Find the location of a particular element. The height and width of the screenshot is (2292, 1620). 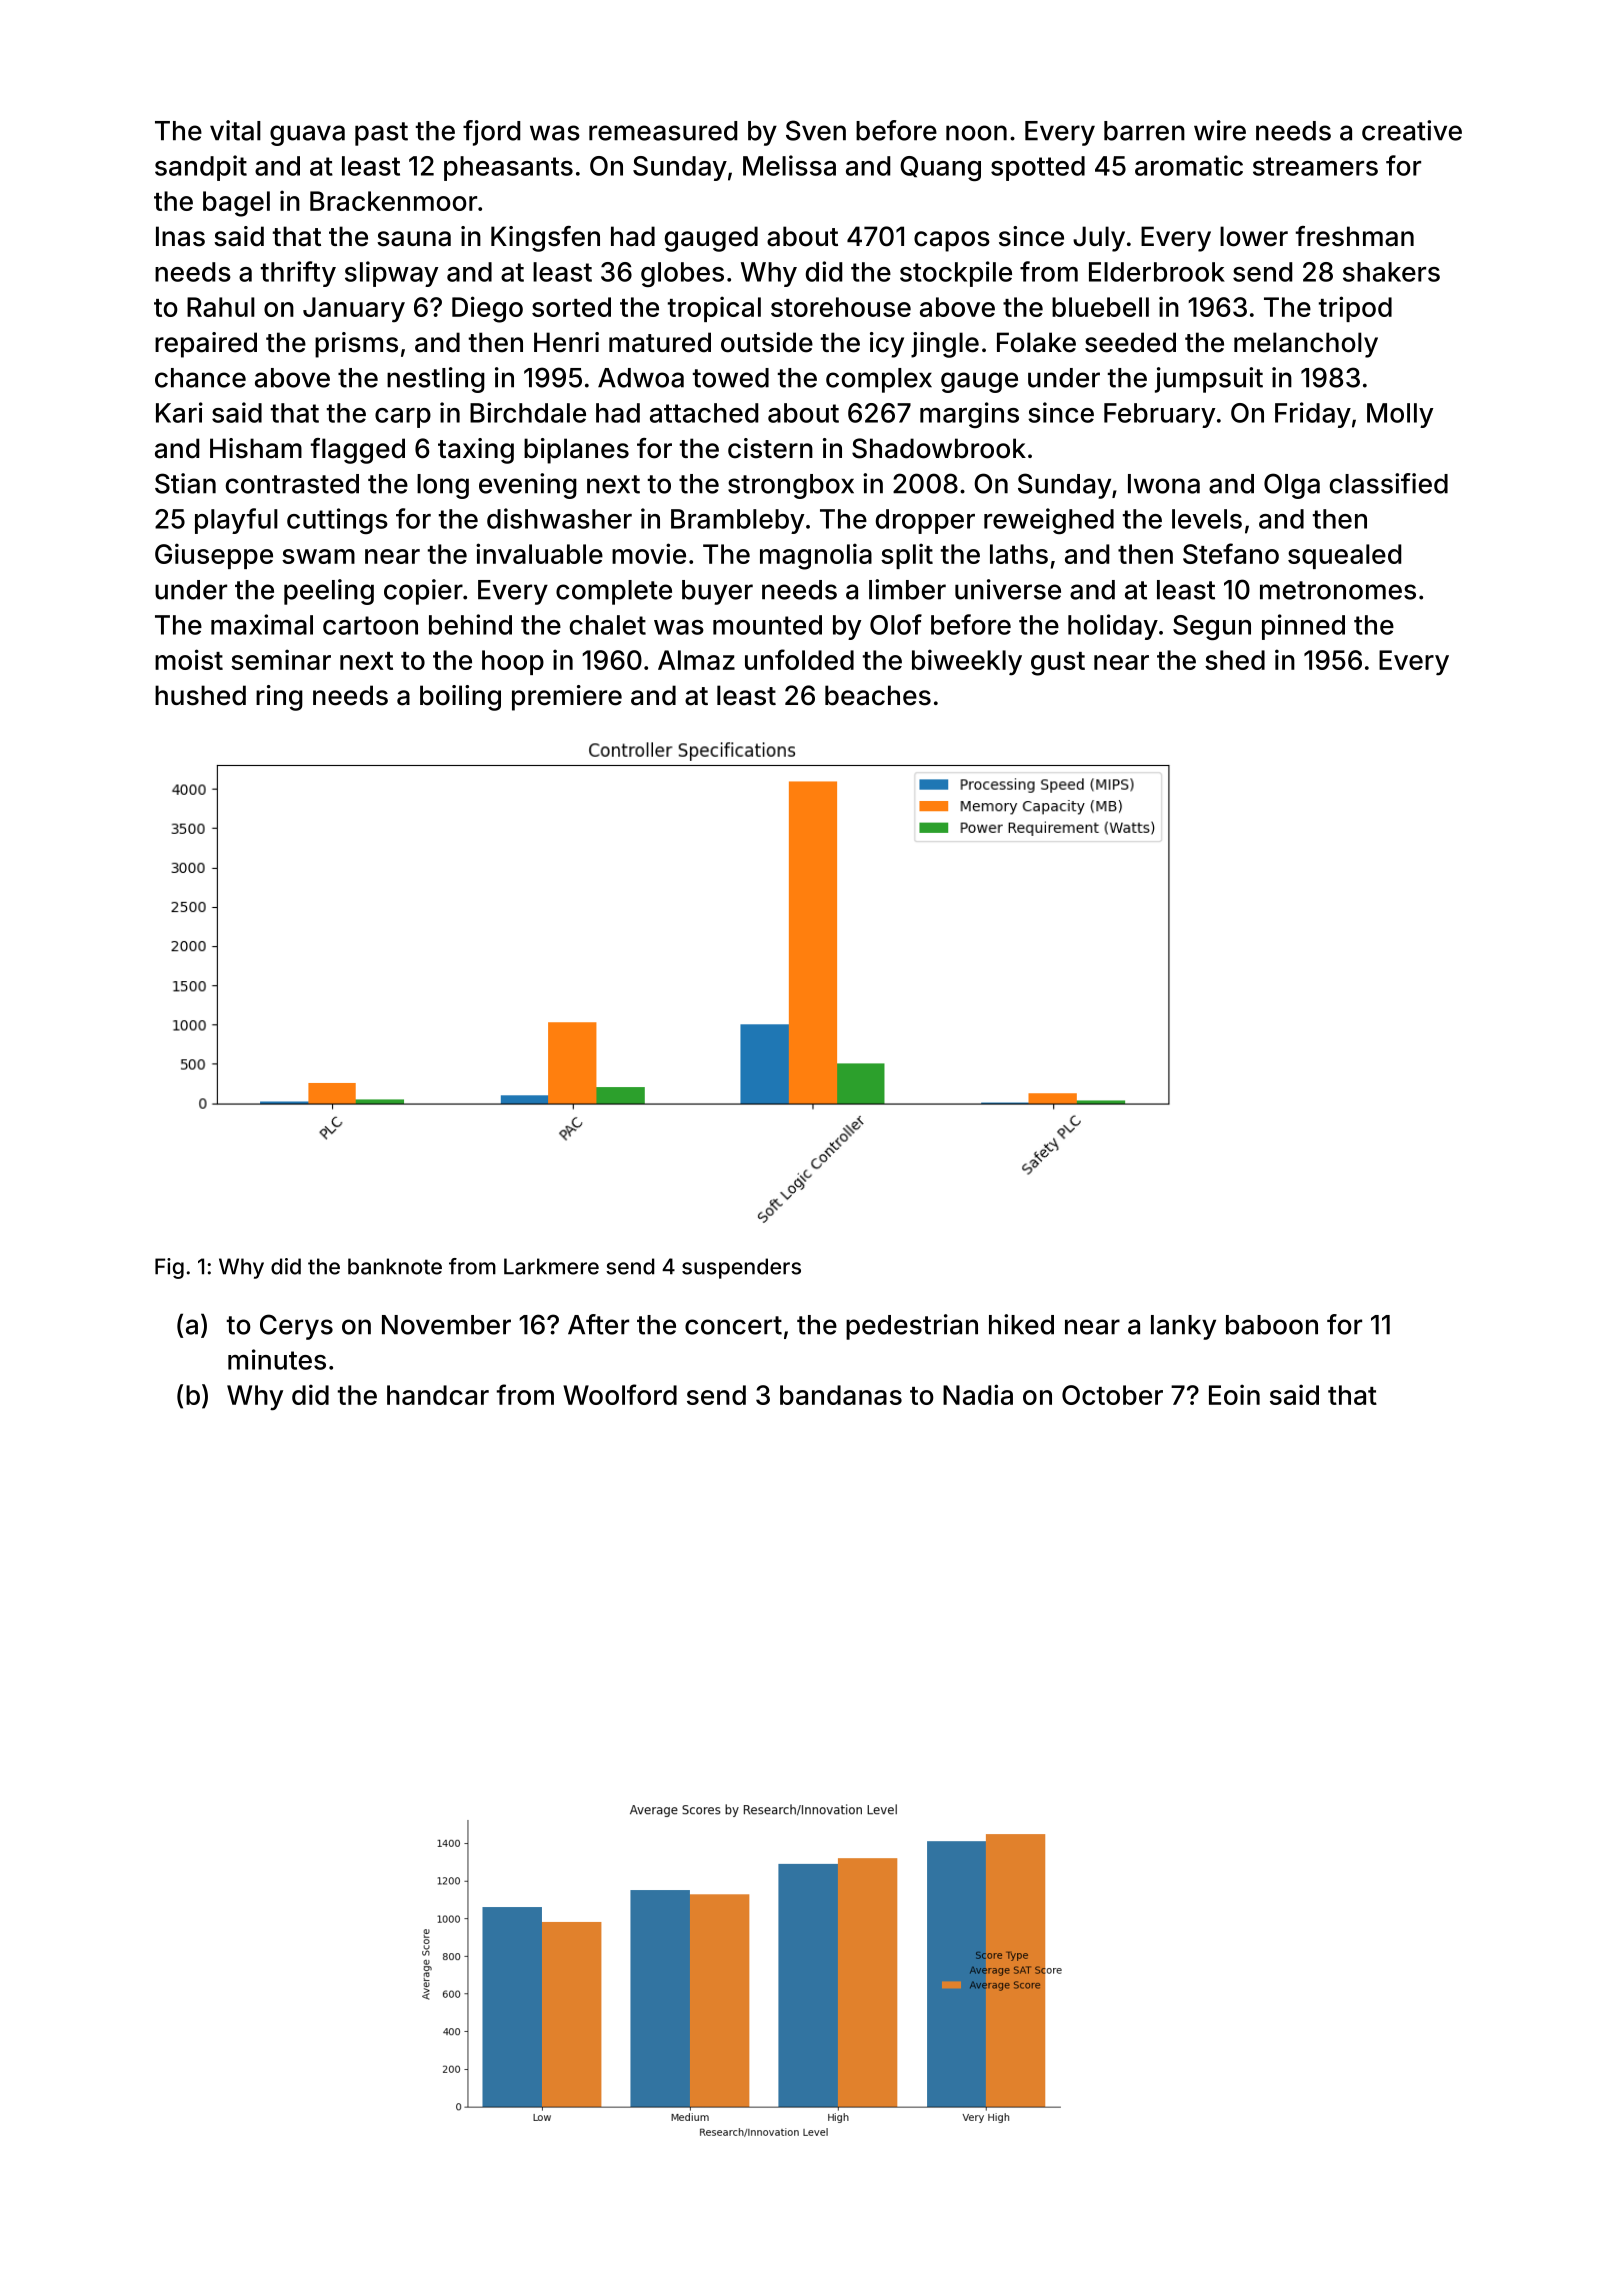

magnolia is located at coordinates (816, 556).
